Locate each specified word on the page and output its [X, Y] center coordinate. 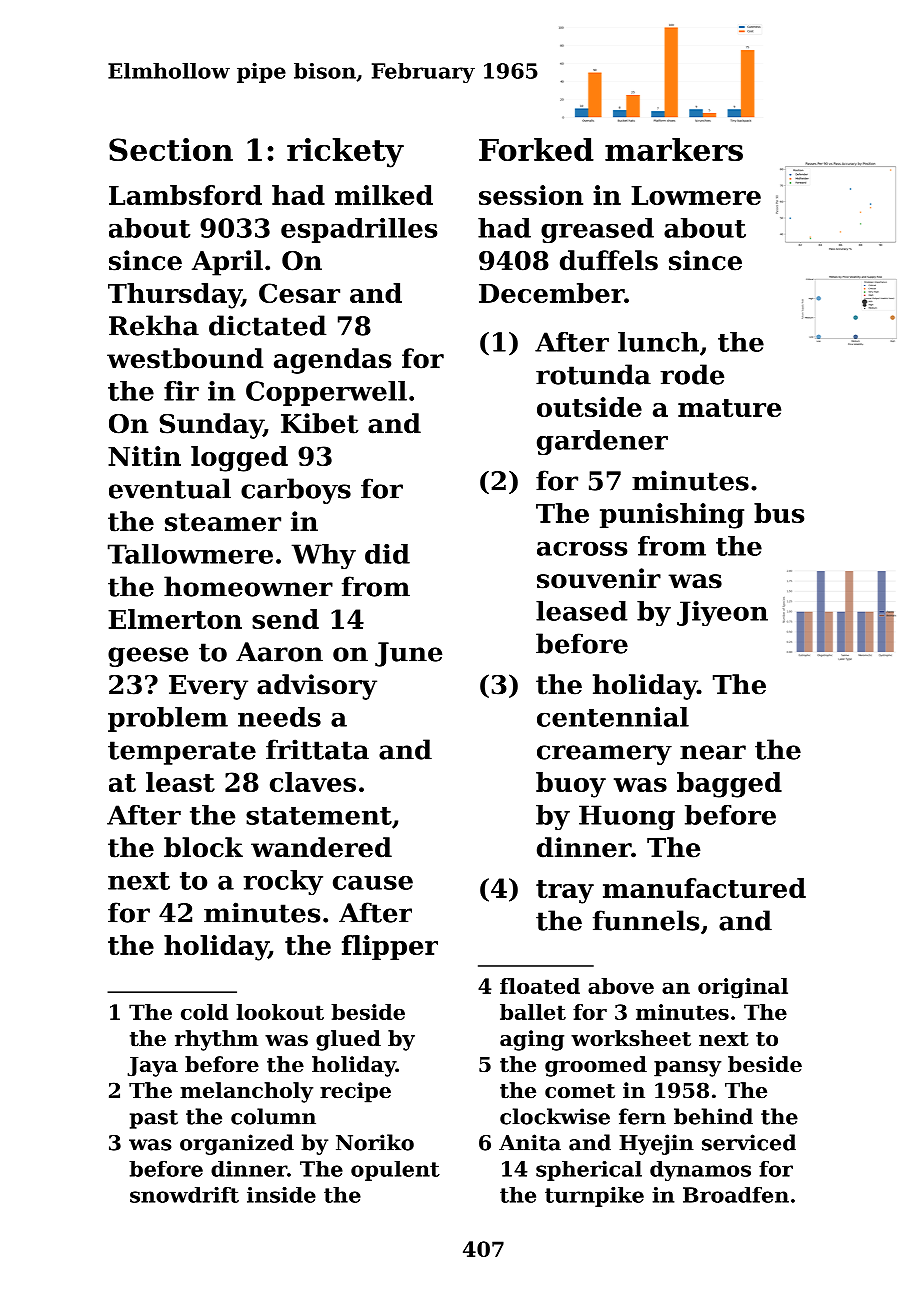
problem [168, 719]
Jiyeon [722, 613]
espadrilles [359, 230]
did [387, 554]
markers [674, 149]
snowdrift [184, 1195]
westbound [185, 358]
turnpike [594, 1197]
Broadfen [736, 1195]
